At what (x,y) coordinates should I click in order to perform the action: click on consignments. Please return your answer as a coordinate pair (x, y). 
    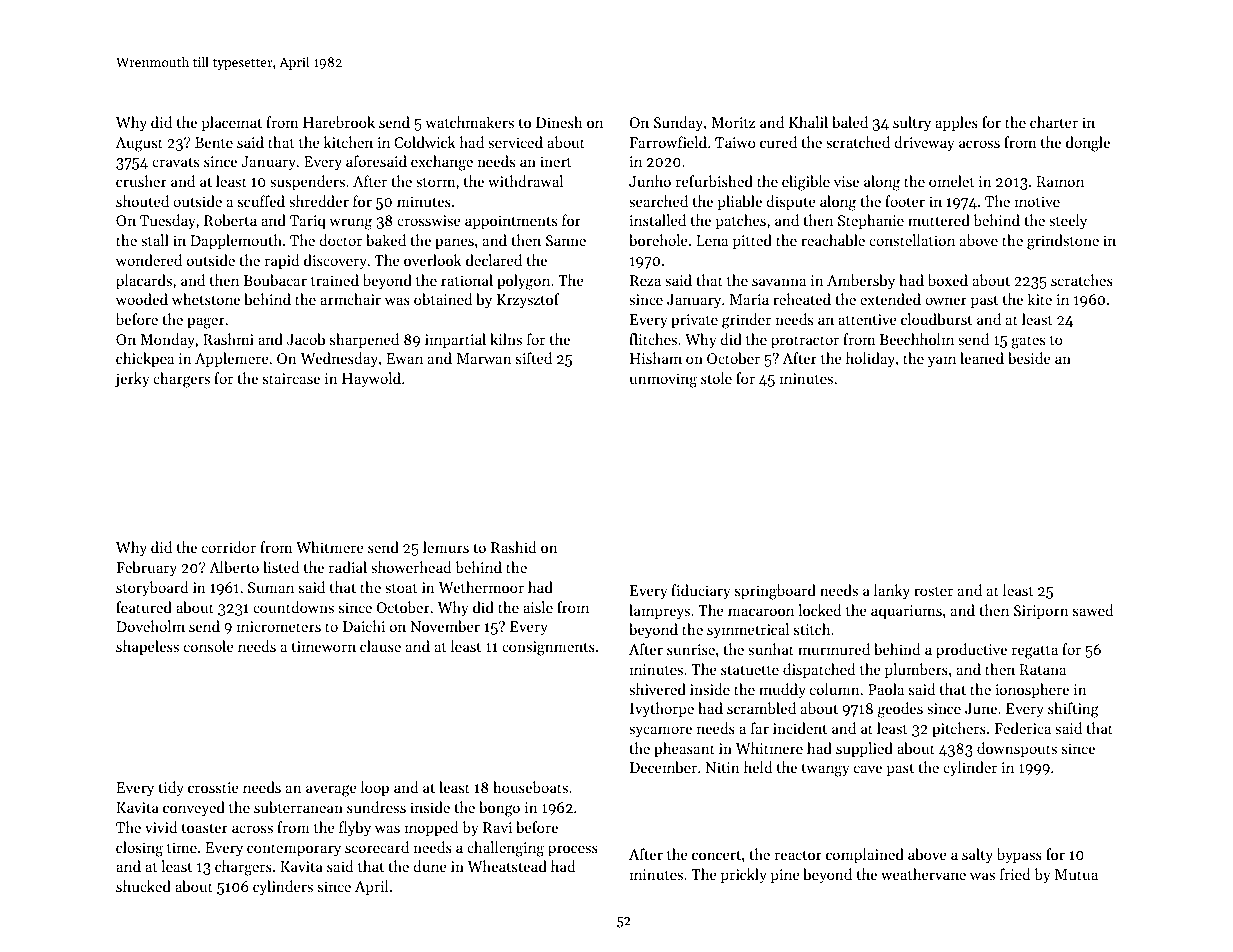
    Looking at the image, I should click on (548, 648).
